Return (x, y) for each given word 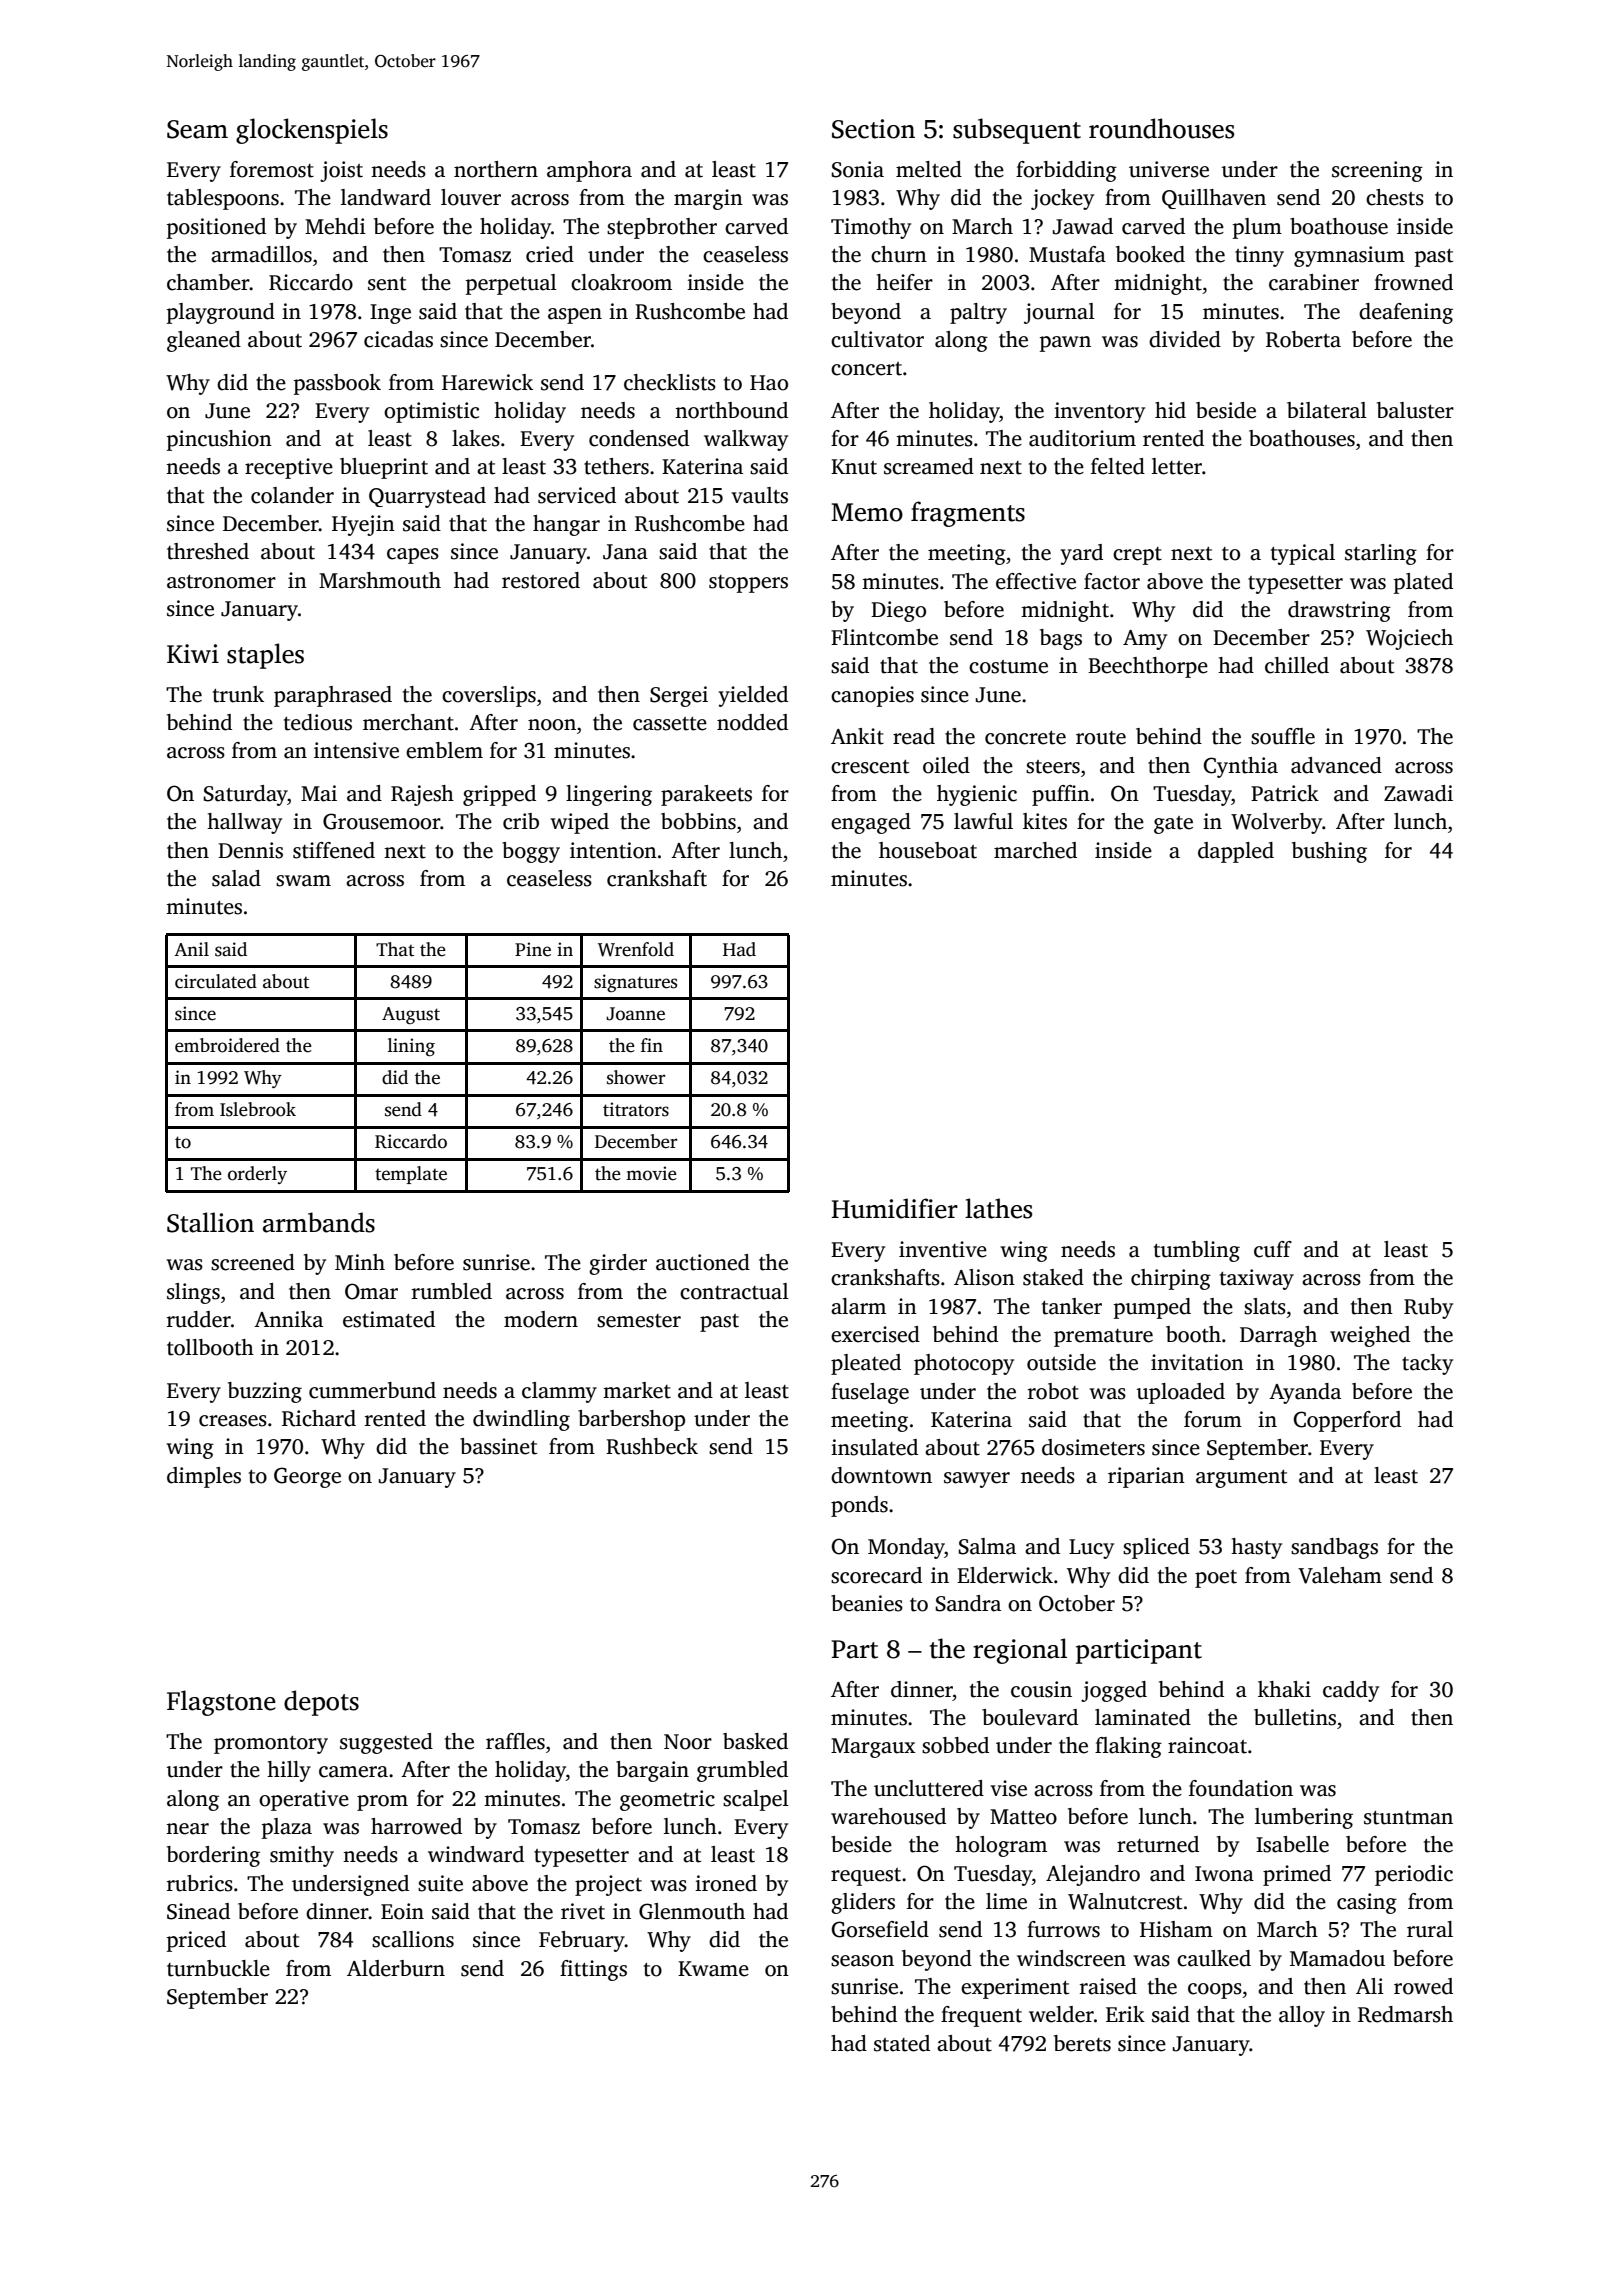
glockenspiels (312, 131)
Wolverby (1276, 823)
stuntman (1408, 1818)
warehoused (888, 1816)
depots (321, 1703)
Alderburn (396, 1968)
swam (303, 881)
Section (873, 129)
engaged (871, 823)
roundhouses (1161, 128)
